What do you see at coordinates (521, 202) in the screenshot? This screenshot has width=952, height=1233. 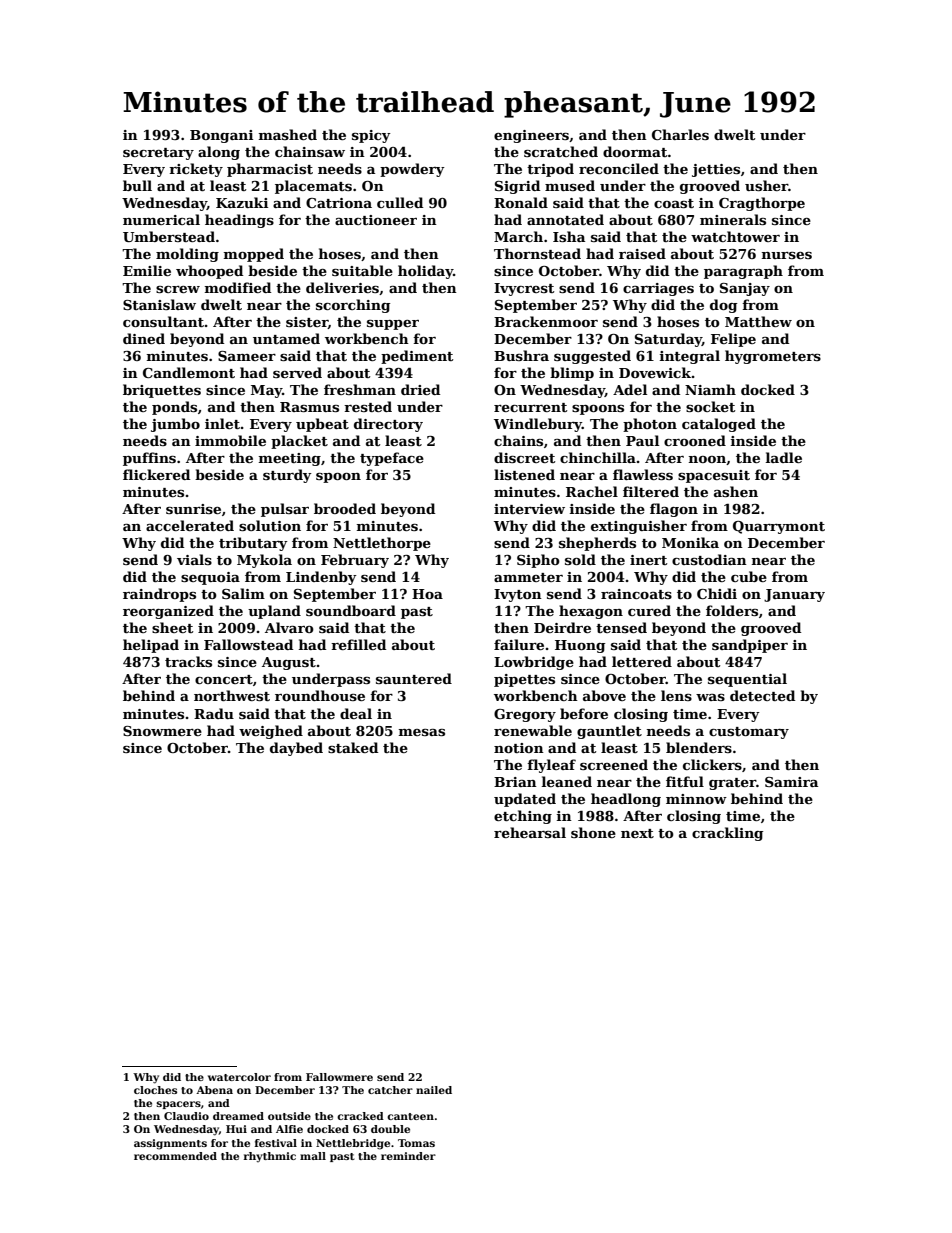 I see `Ronald` at bounding box center [521, 202].
